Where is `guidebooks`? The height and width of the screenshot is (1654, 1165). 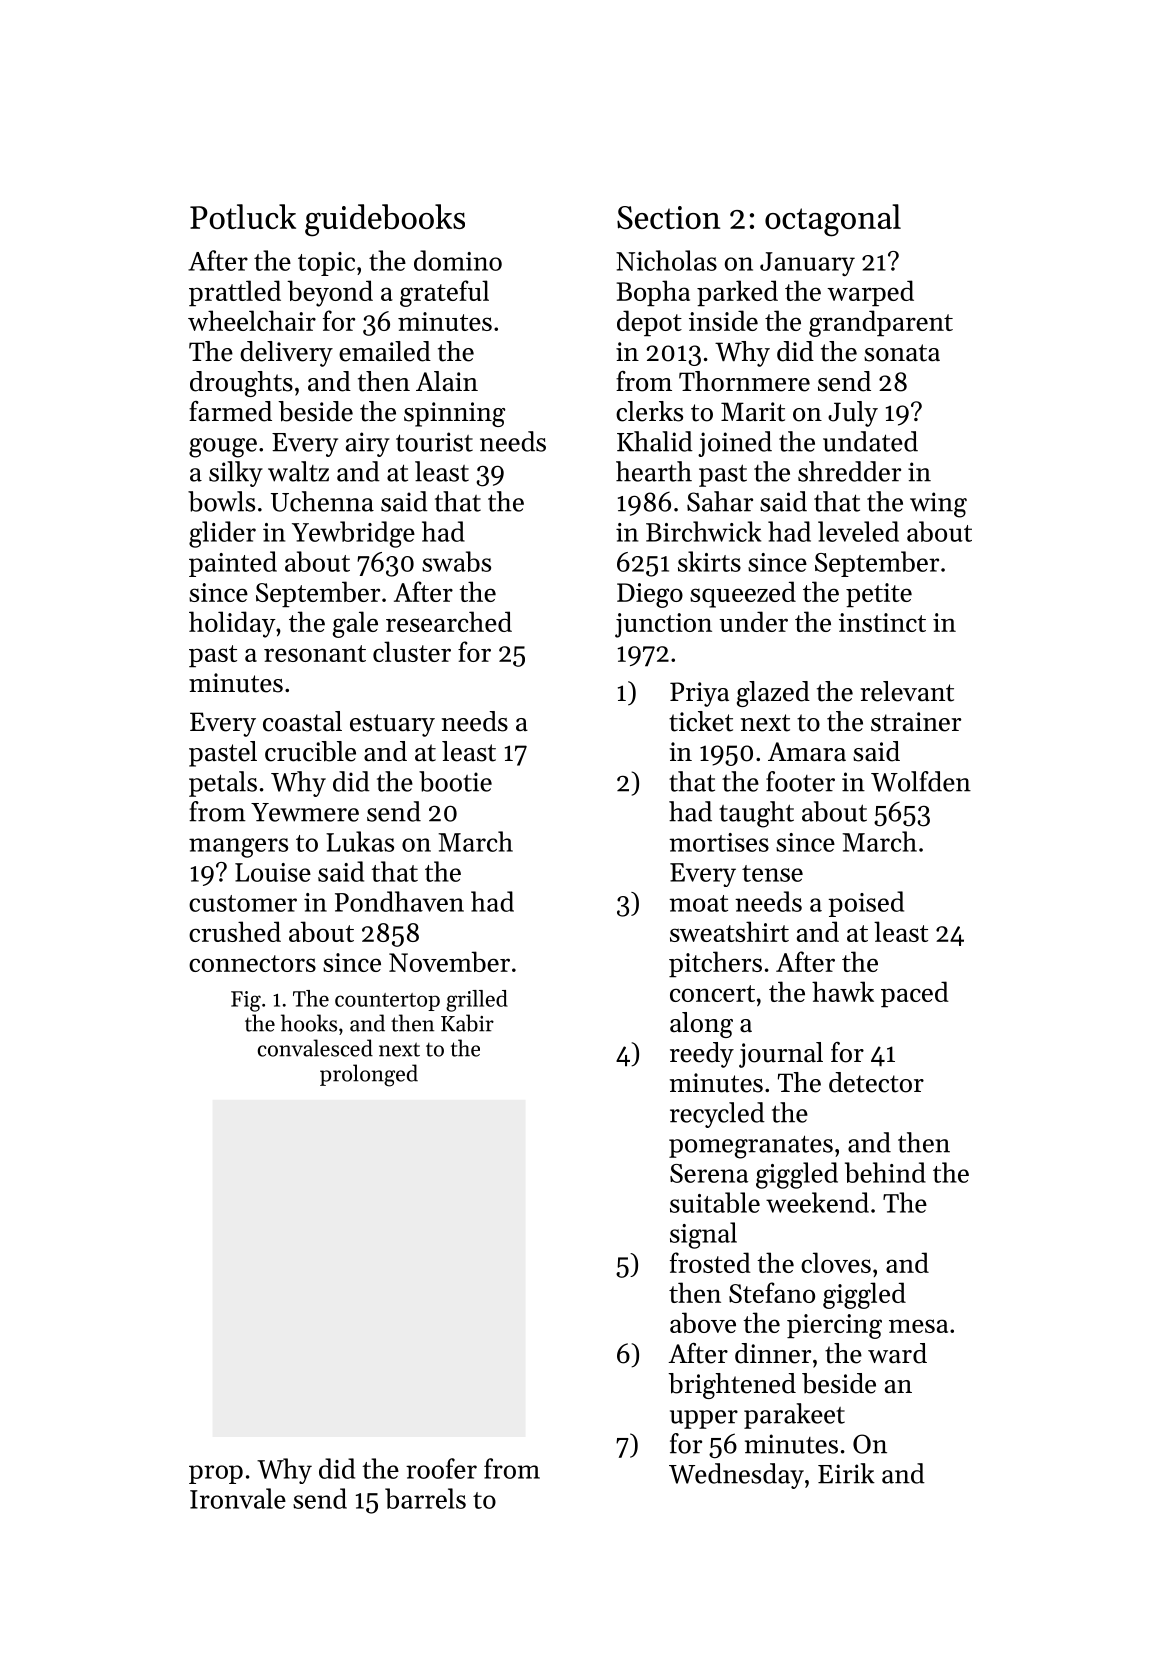
guidebooks is located at coordinates (385, 220).
